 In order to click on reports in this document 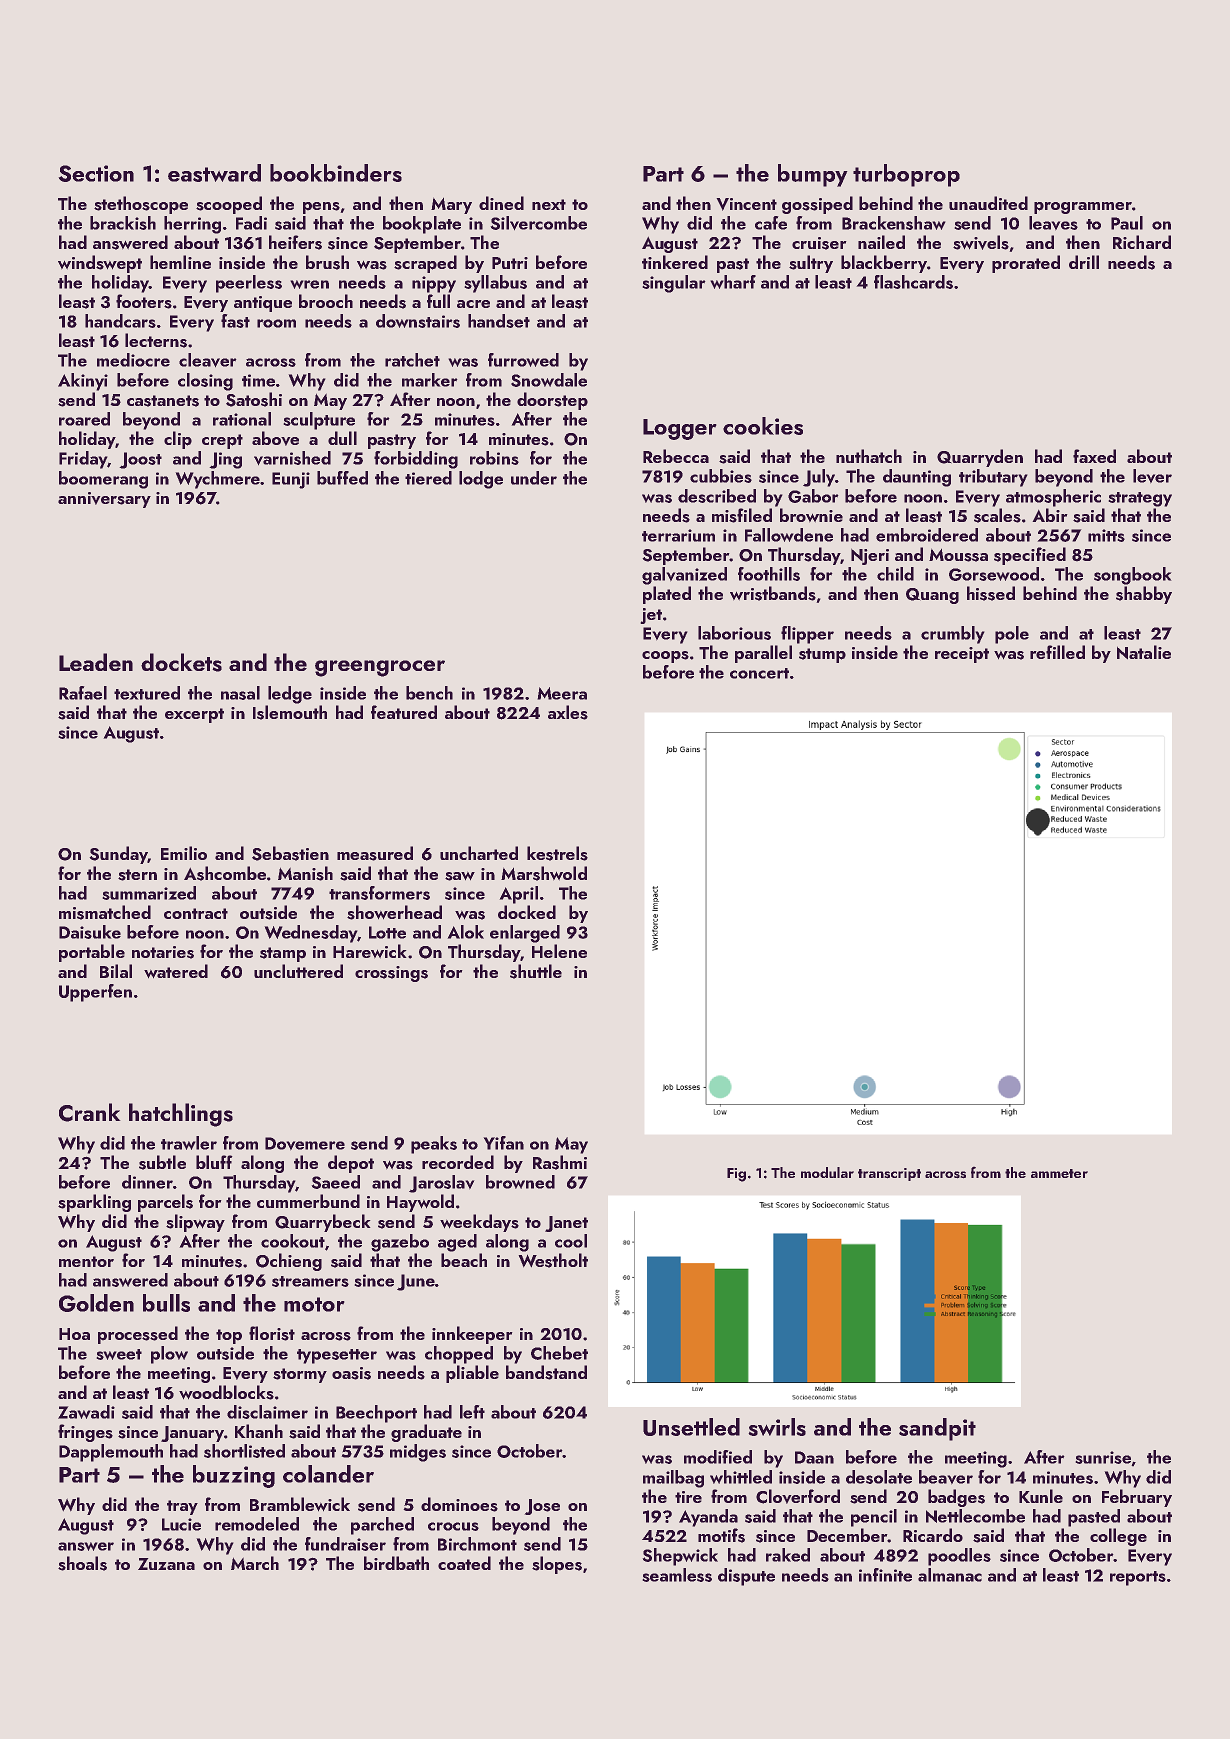, I will do `click(1138, 1578)`.
